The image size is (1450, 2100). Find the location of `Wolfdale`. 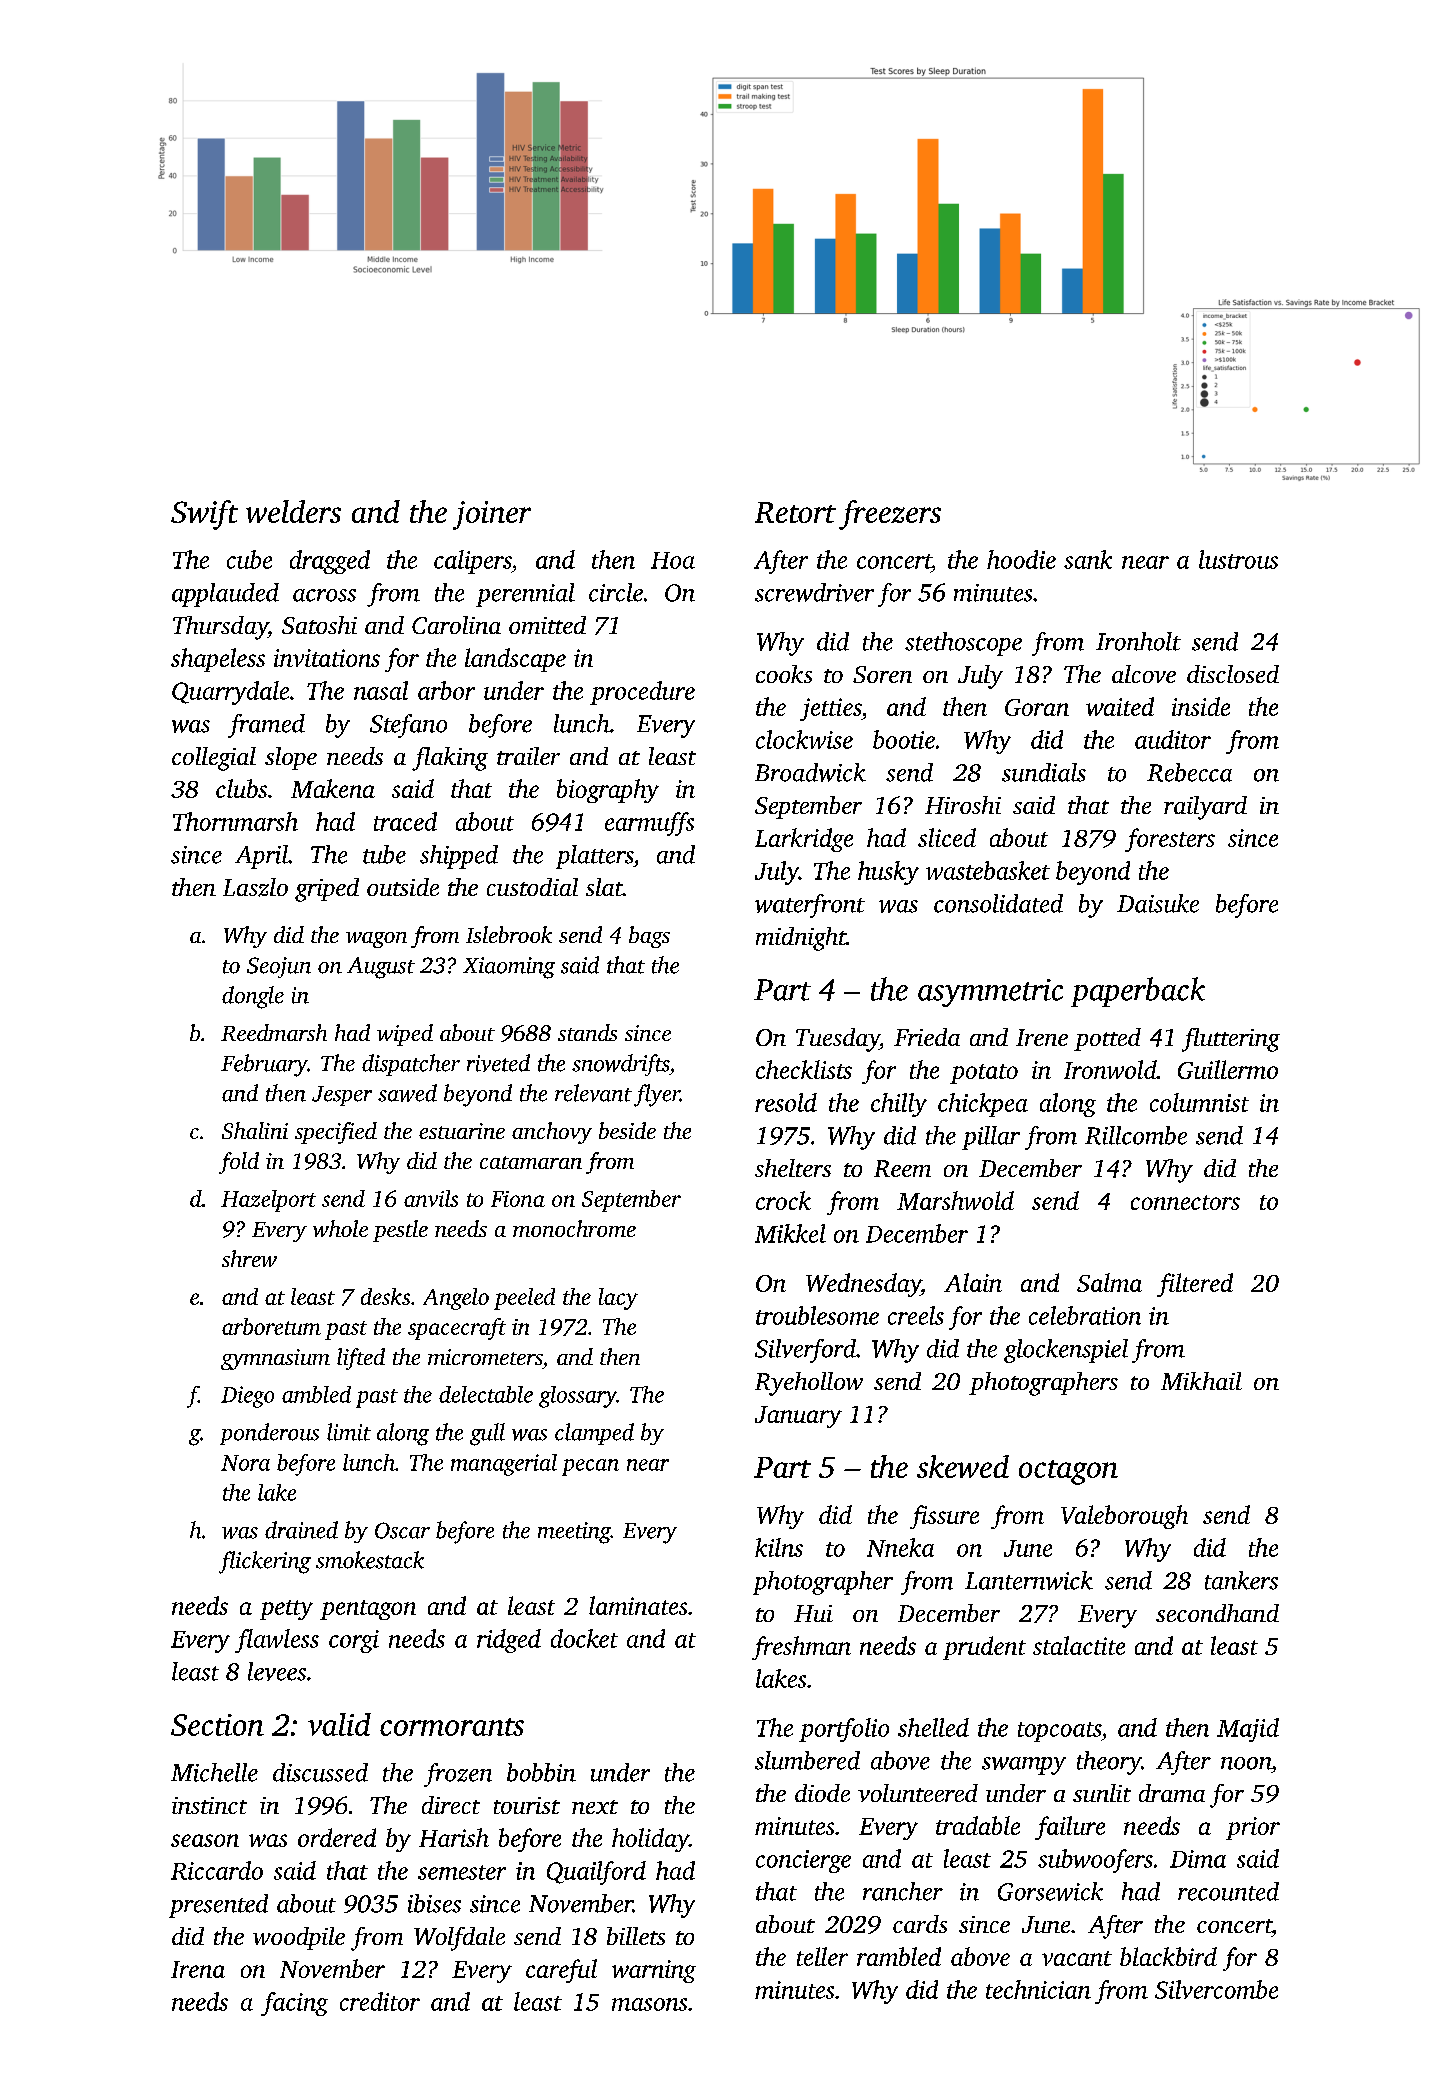

Wolfdale is located at coordinates (459, 1939).
